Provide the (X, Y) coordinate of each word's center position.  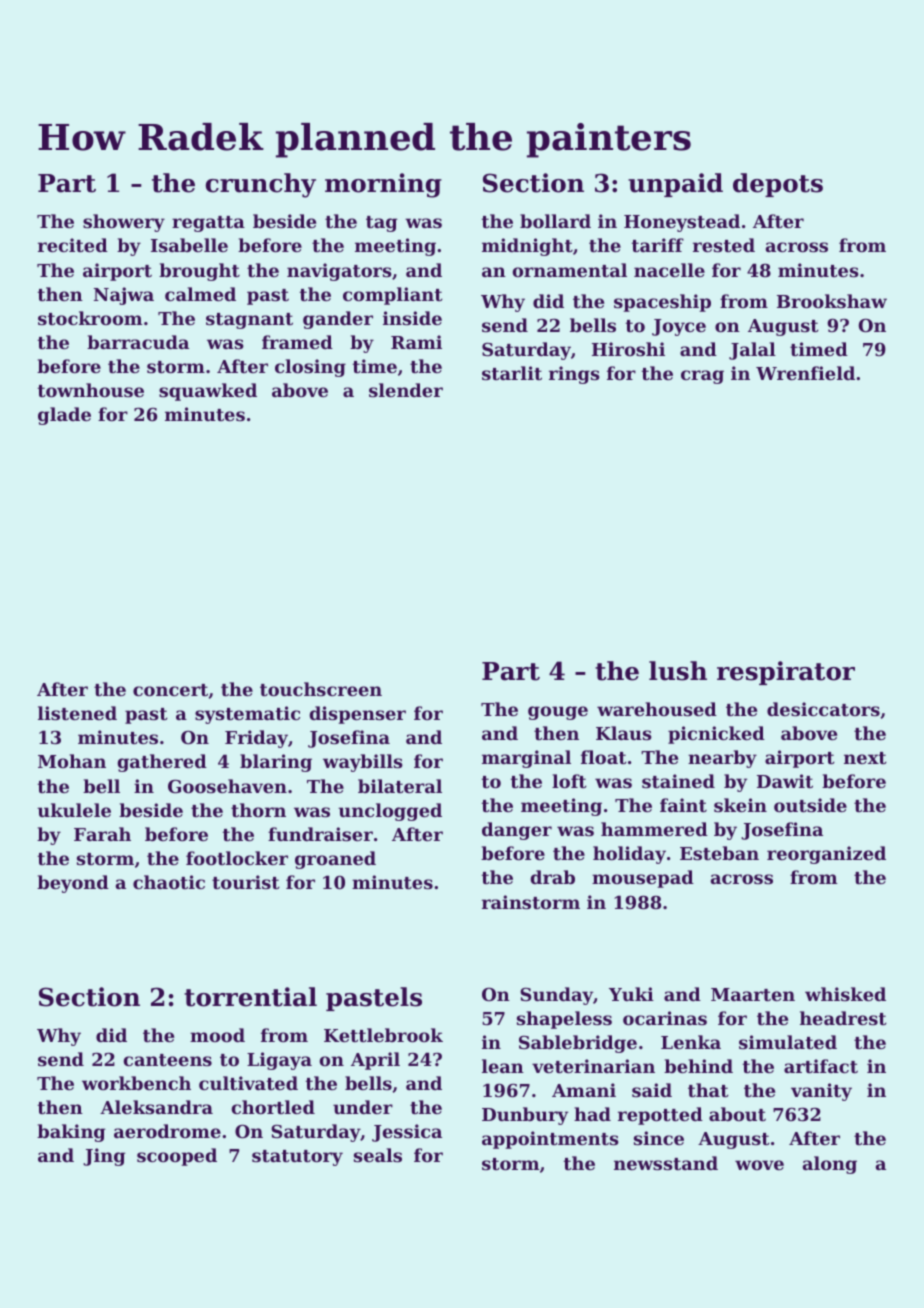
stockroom (90, 318)
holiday (629, 855)
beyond (73, 884)
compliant (393, 296)
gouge (558, 713)
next (865, 758)
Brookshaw (832, 301)
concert (170, 690)
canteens (167, 1060)
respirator (786, 673)
